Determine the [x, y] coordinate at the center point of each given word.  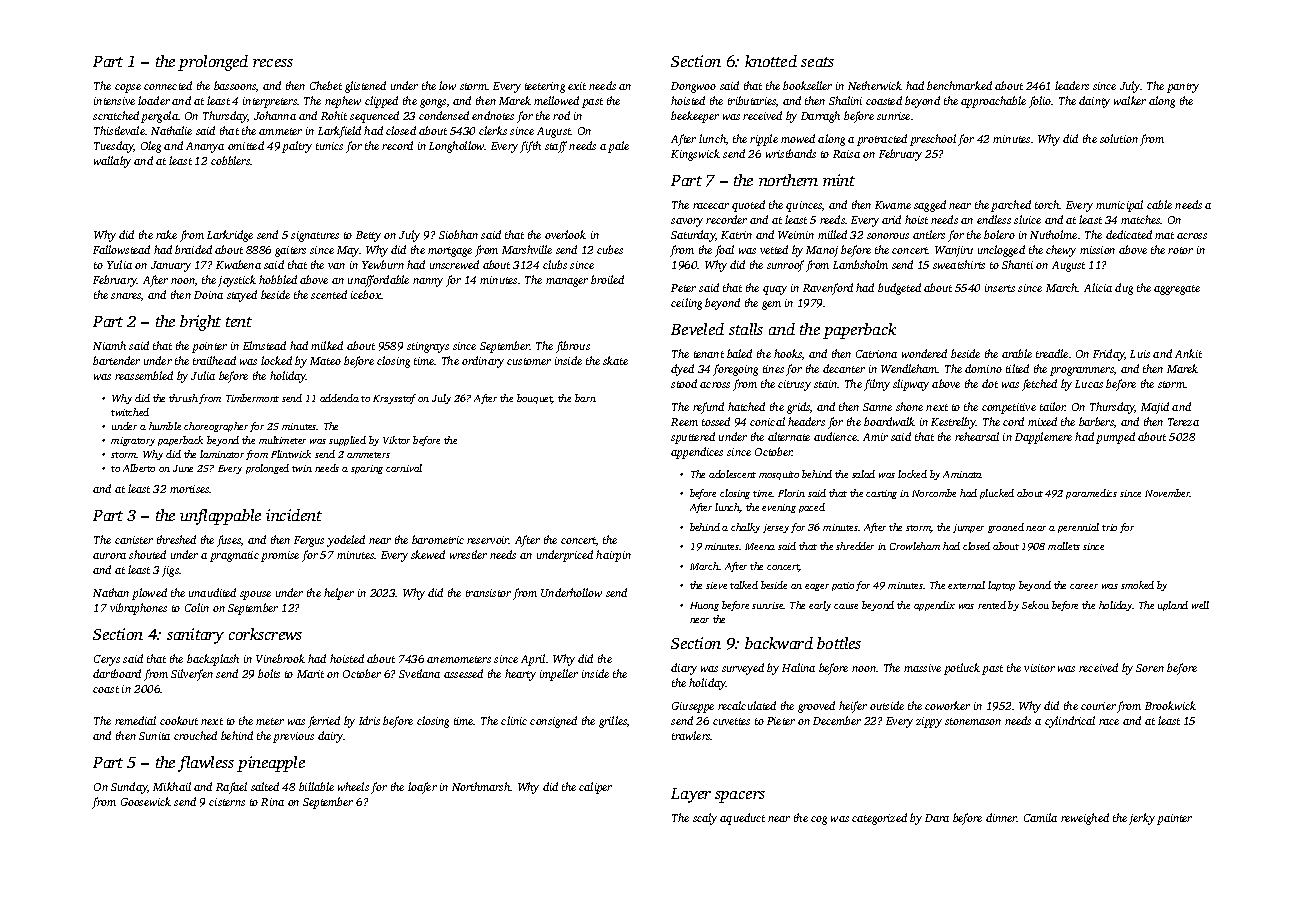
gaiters [290, 251]
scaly [705, 819]
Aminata [962, 474]
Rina [272, 802]
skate [615, 360]
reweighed [1085, 819]
